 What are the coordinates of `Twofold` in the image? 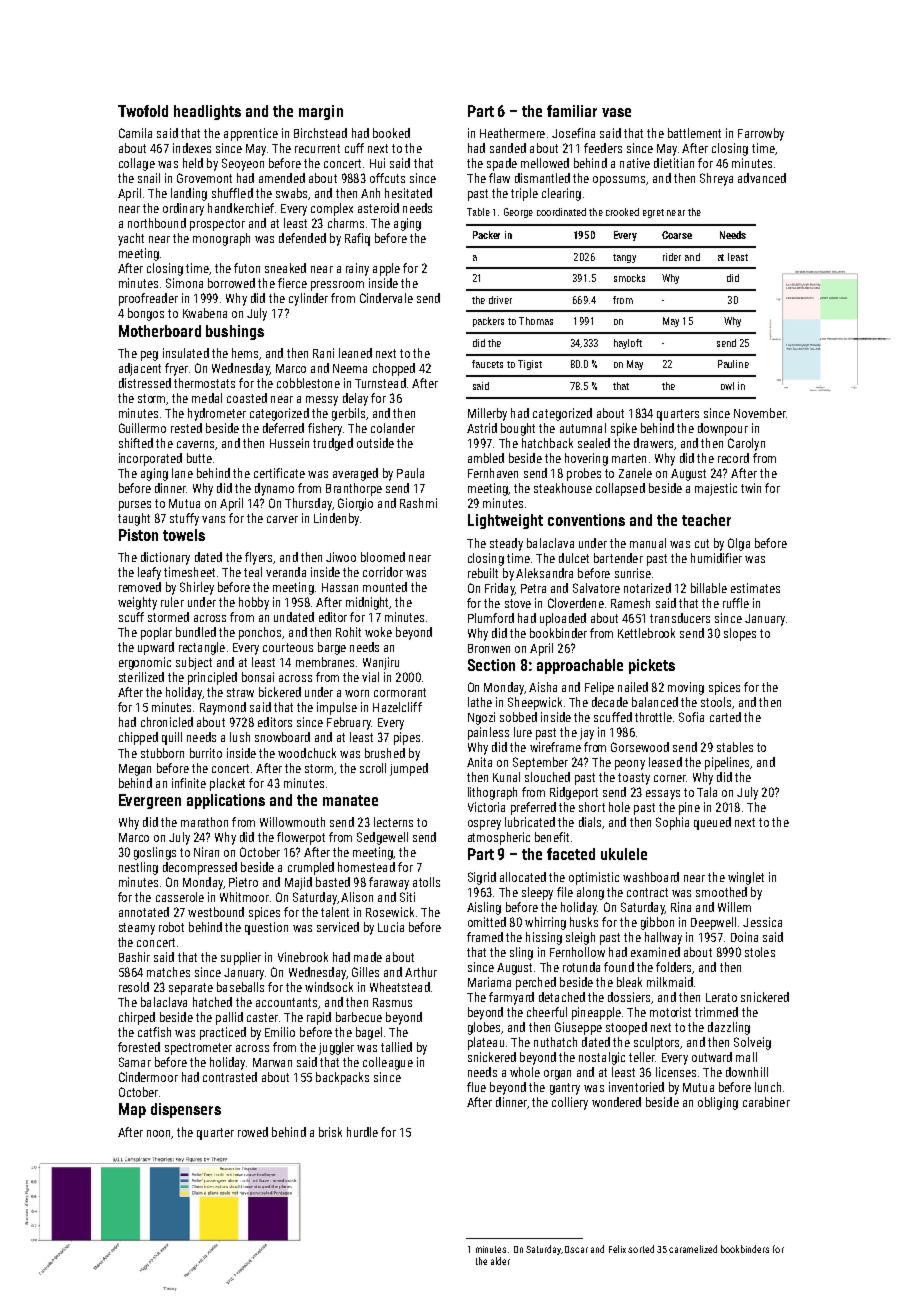 It's located at (143, 111).
